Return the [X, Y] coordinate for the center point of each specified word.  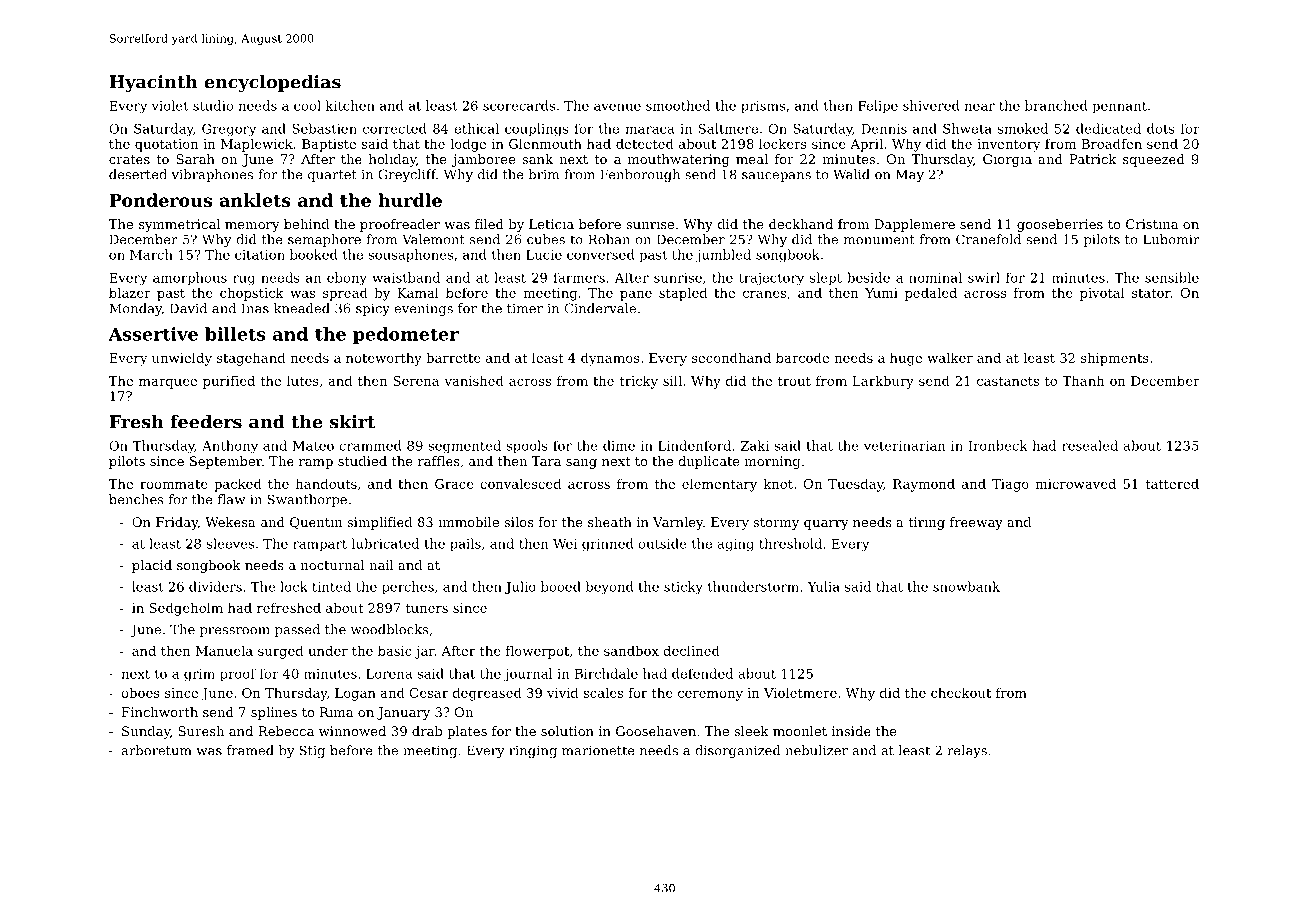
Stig [312, 751]
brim [543, 174]
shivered [931, 105]
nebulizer [816, 750]
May [910, 175]
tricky [639, 382]
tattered [1172, 483]
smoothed [678, 105]
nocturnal [332, 565]
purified [229, 382]
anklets [255, 200]
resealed [1090, 445]
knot [778, 483]
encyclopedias [272, 83]
